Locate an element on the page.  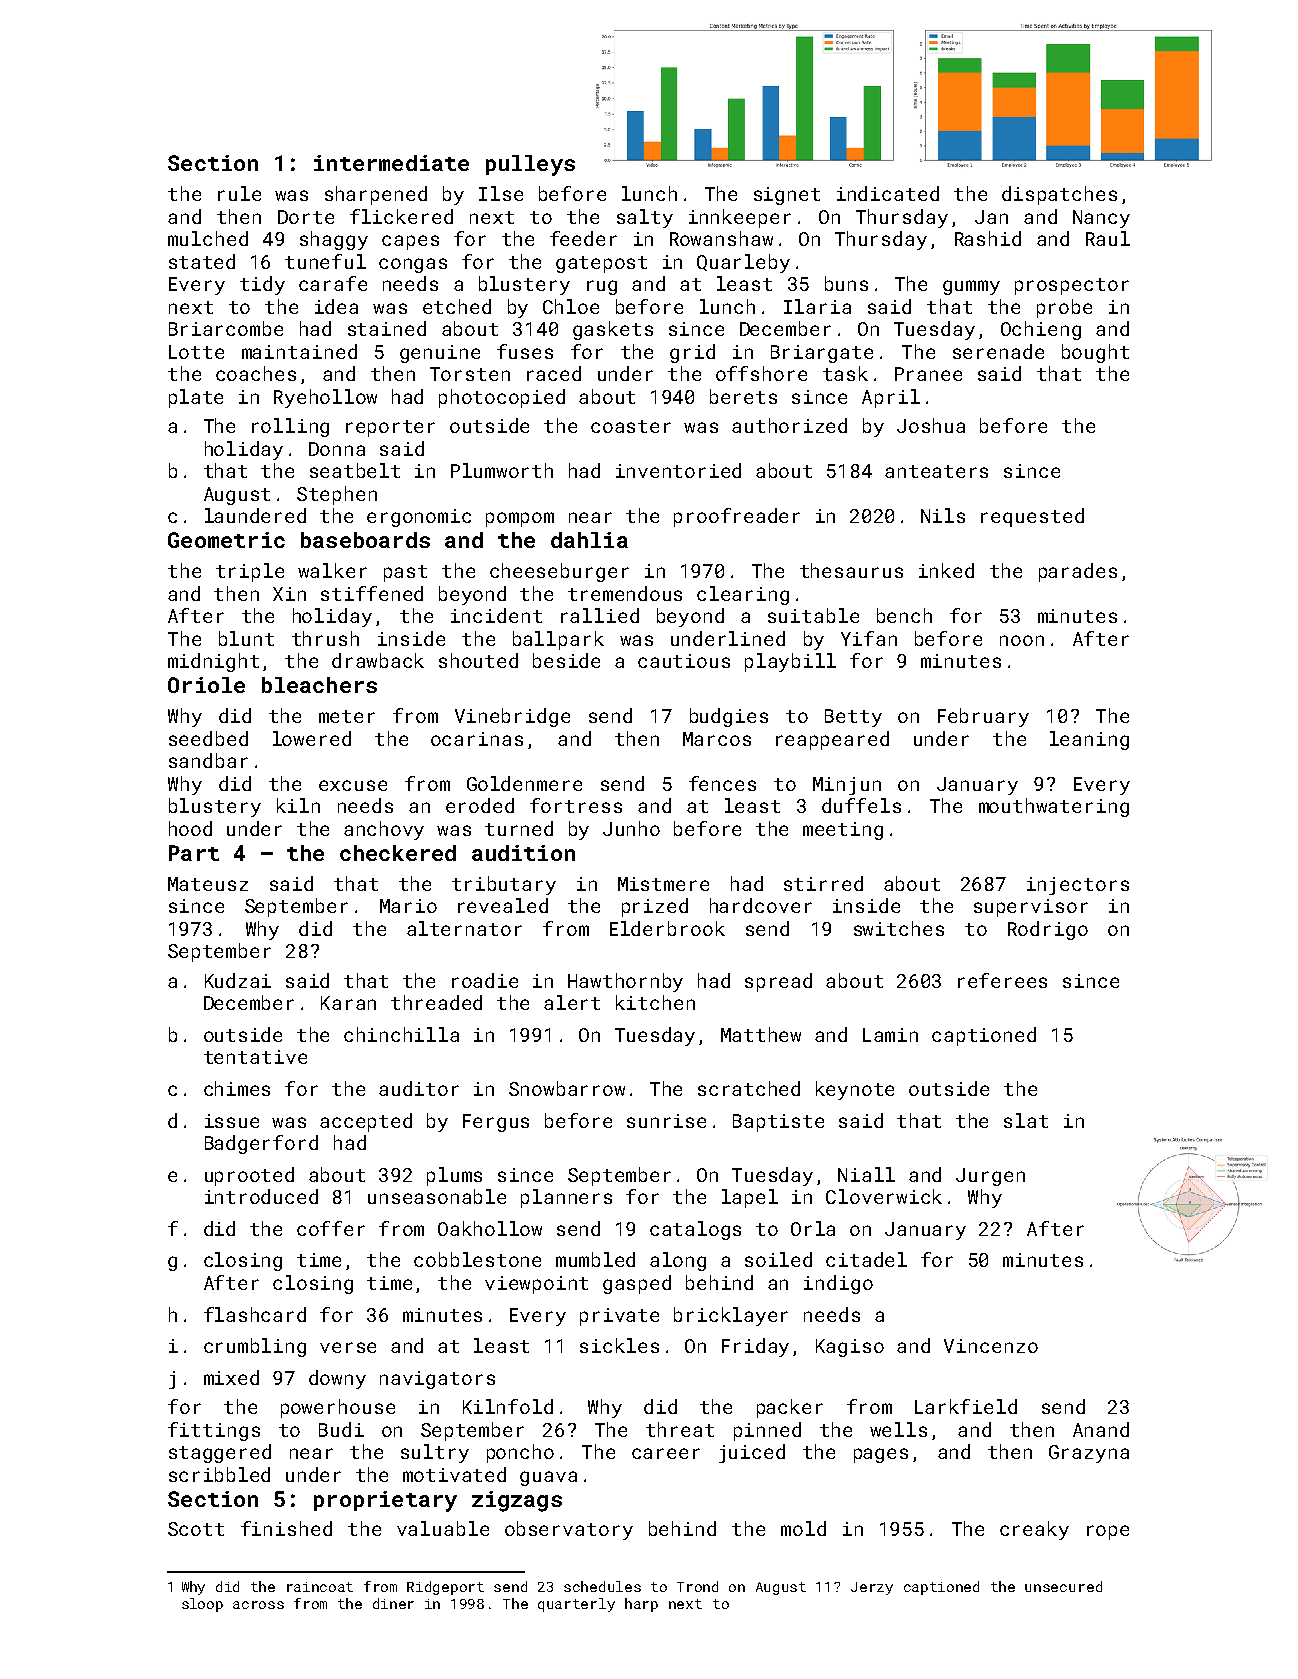
pulleys is located at coordinates (530, 165).
